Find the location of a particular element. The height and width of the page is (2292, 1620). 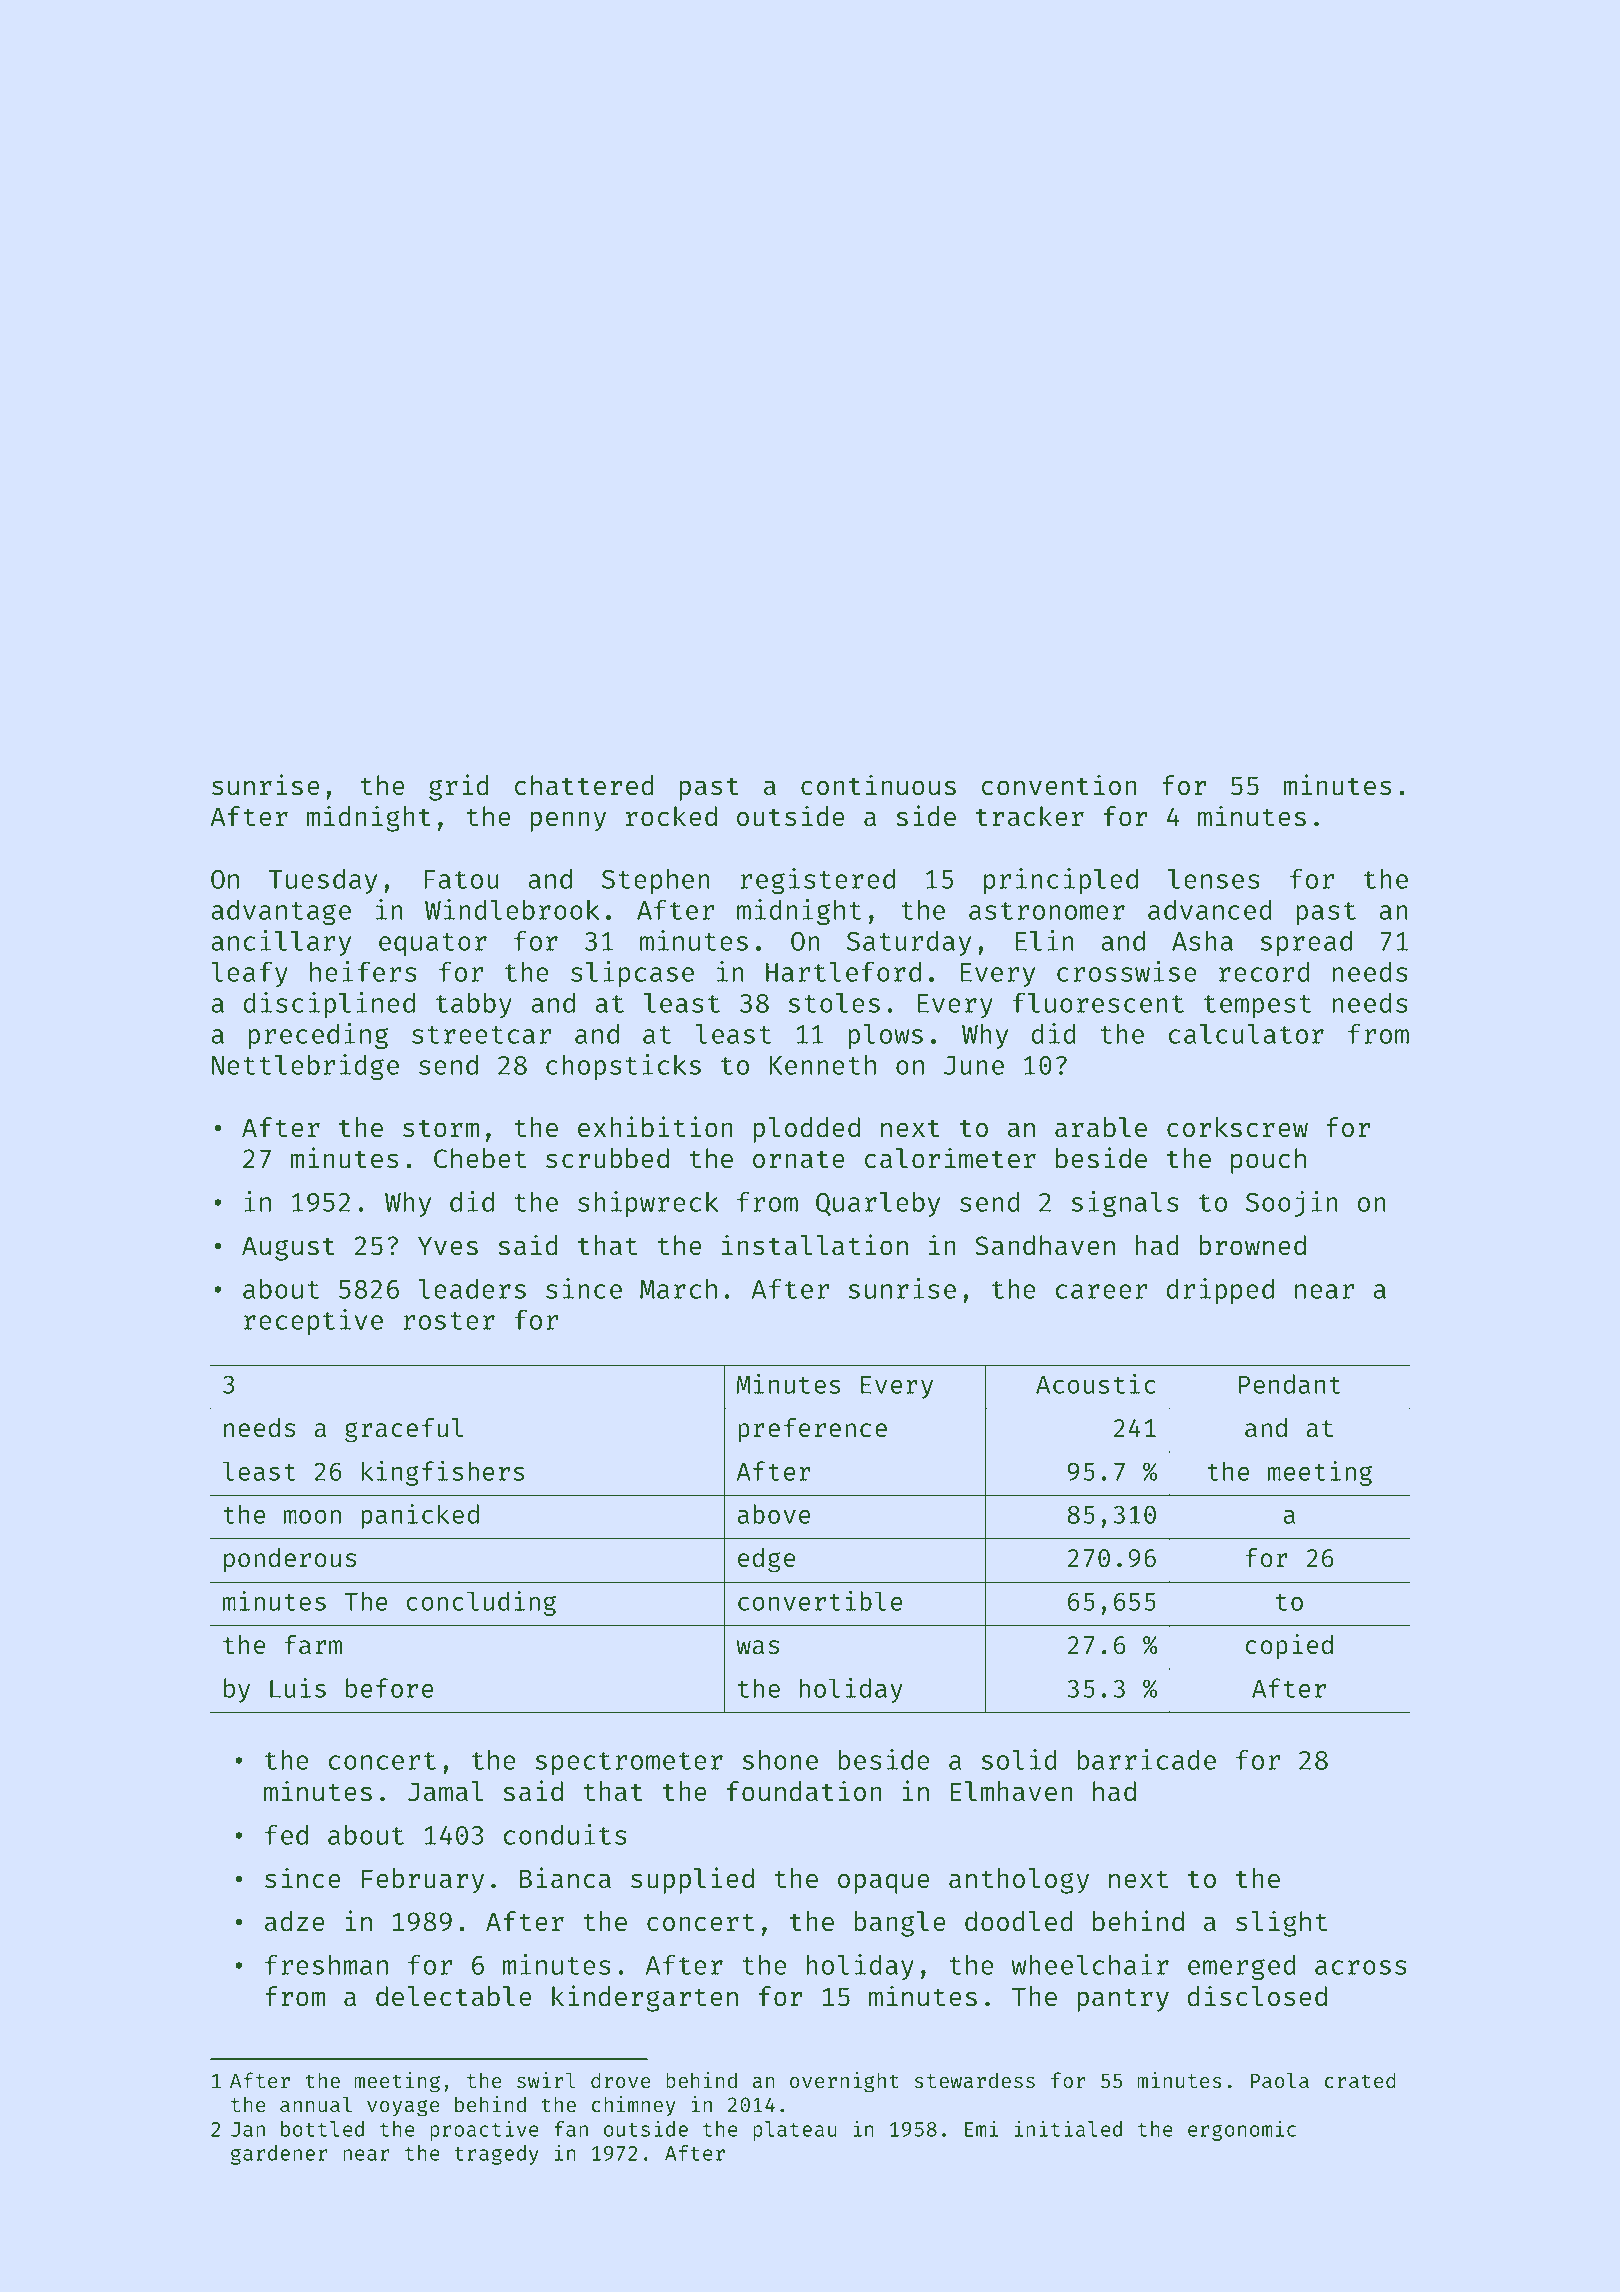

August is located at coordinates (288, 1248).
